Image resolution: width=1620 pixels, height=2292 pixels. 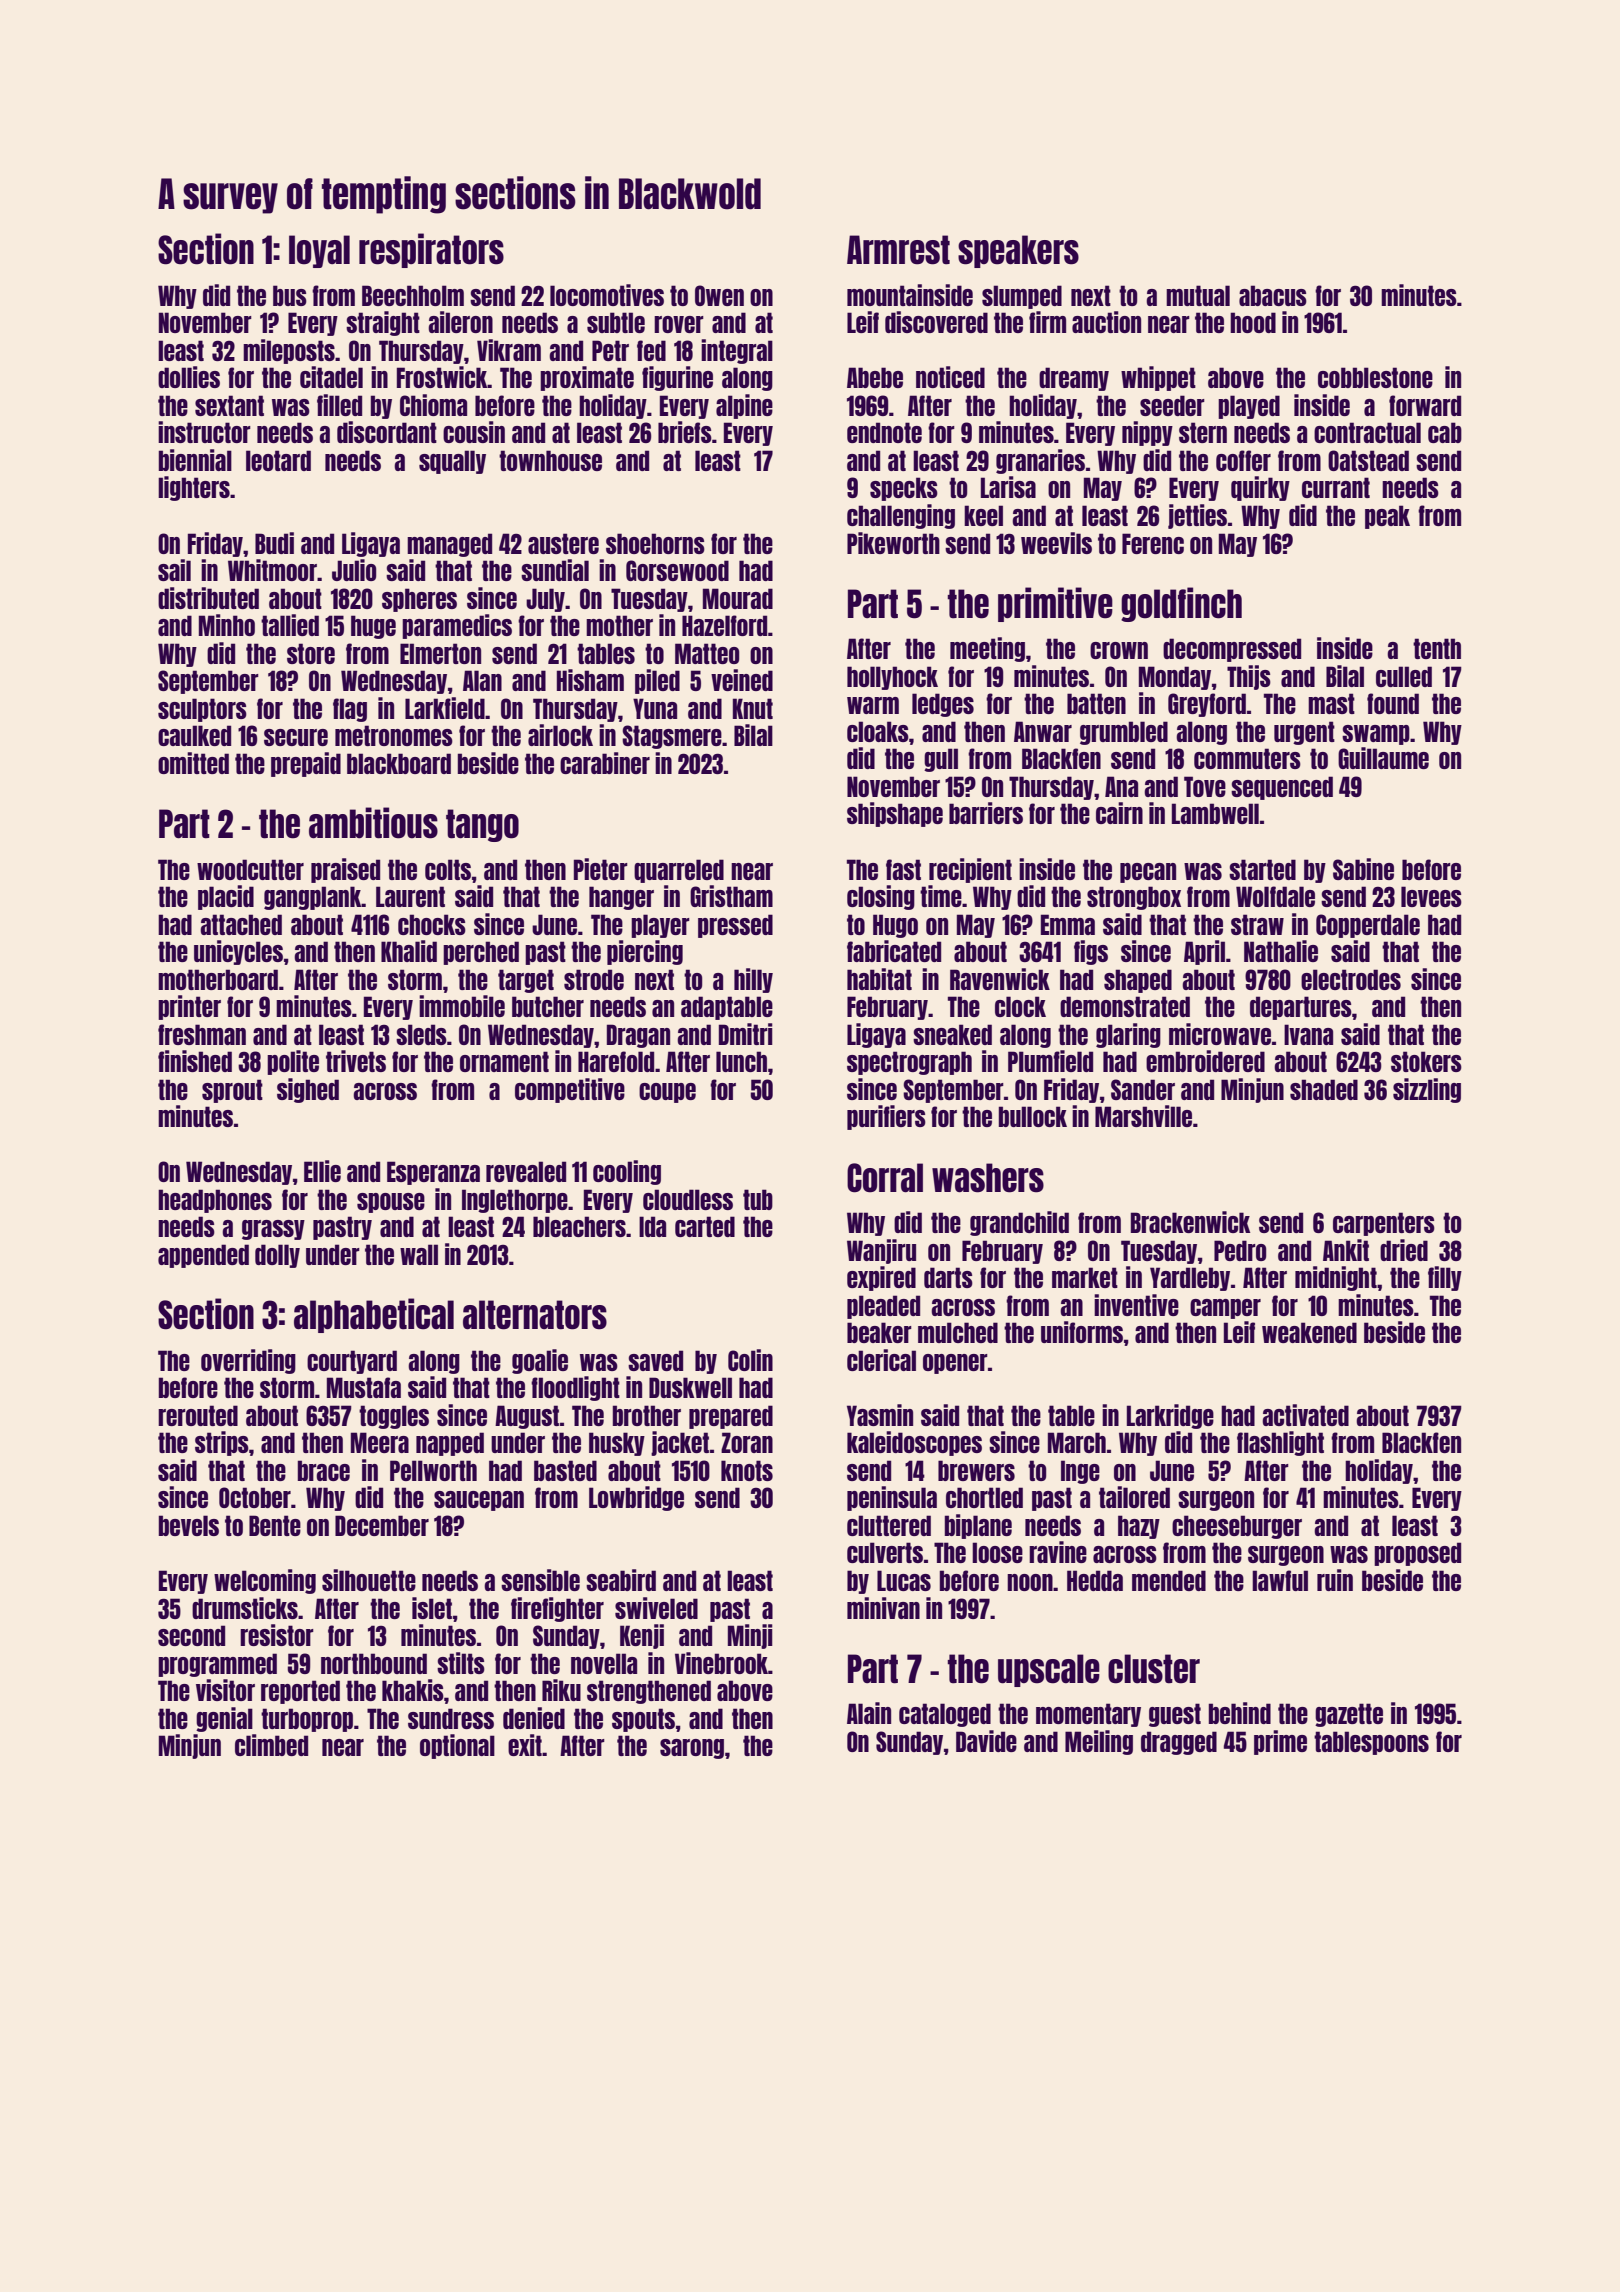 I want to click on mutual, so click(x=1198, y=295).
